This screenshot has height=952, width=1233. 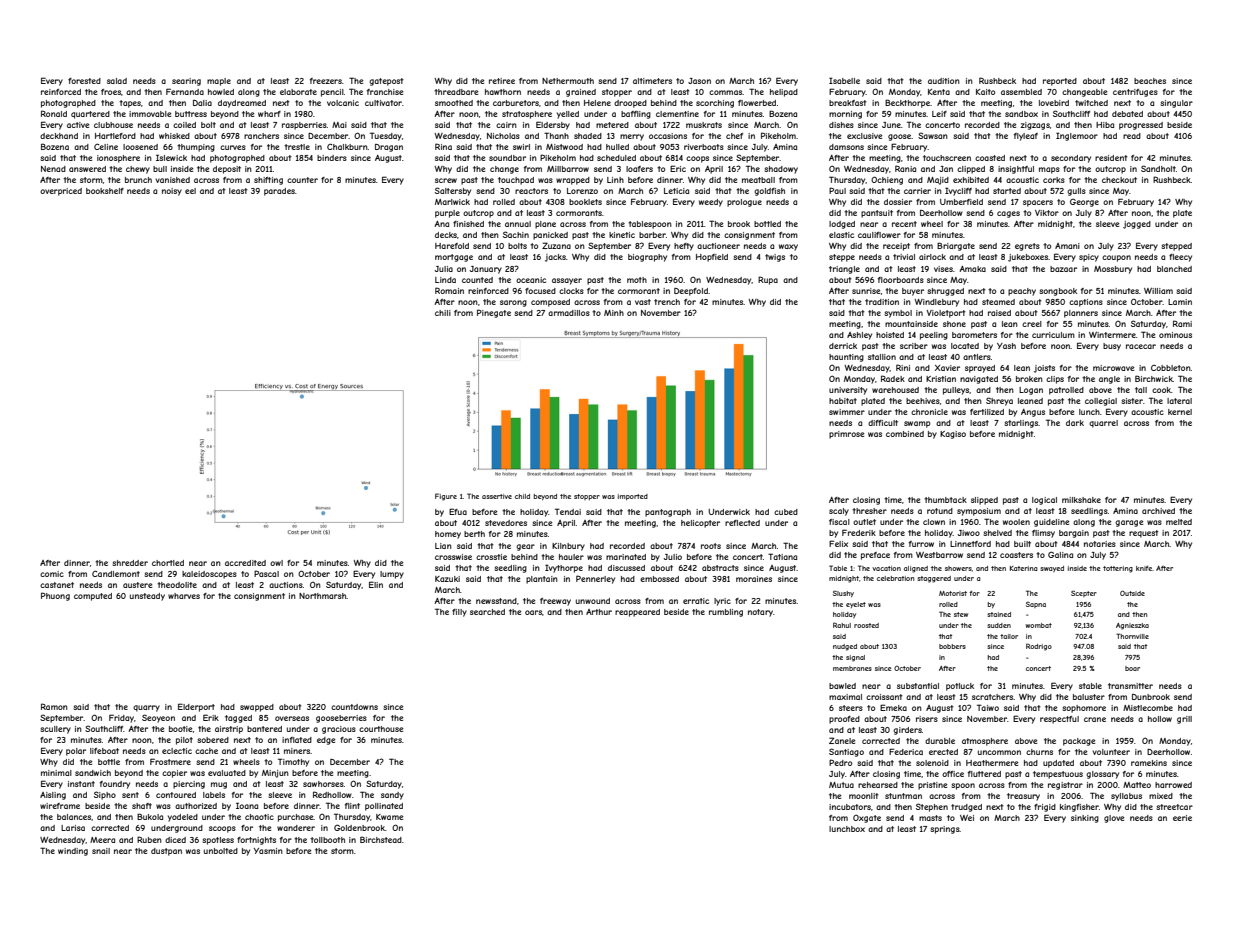 What do you see at coordinates (150, 816) in the screenshot?
I see `Bukola` at bounding box center [150, 816].
